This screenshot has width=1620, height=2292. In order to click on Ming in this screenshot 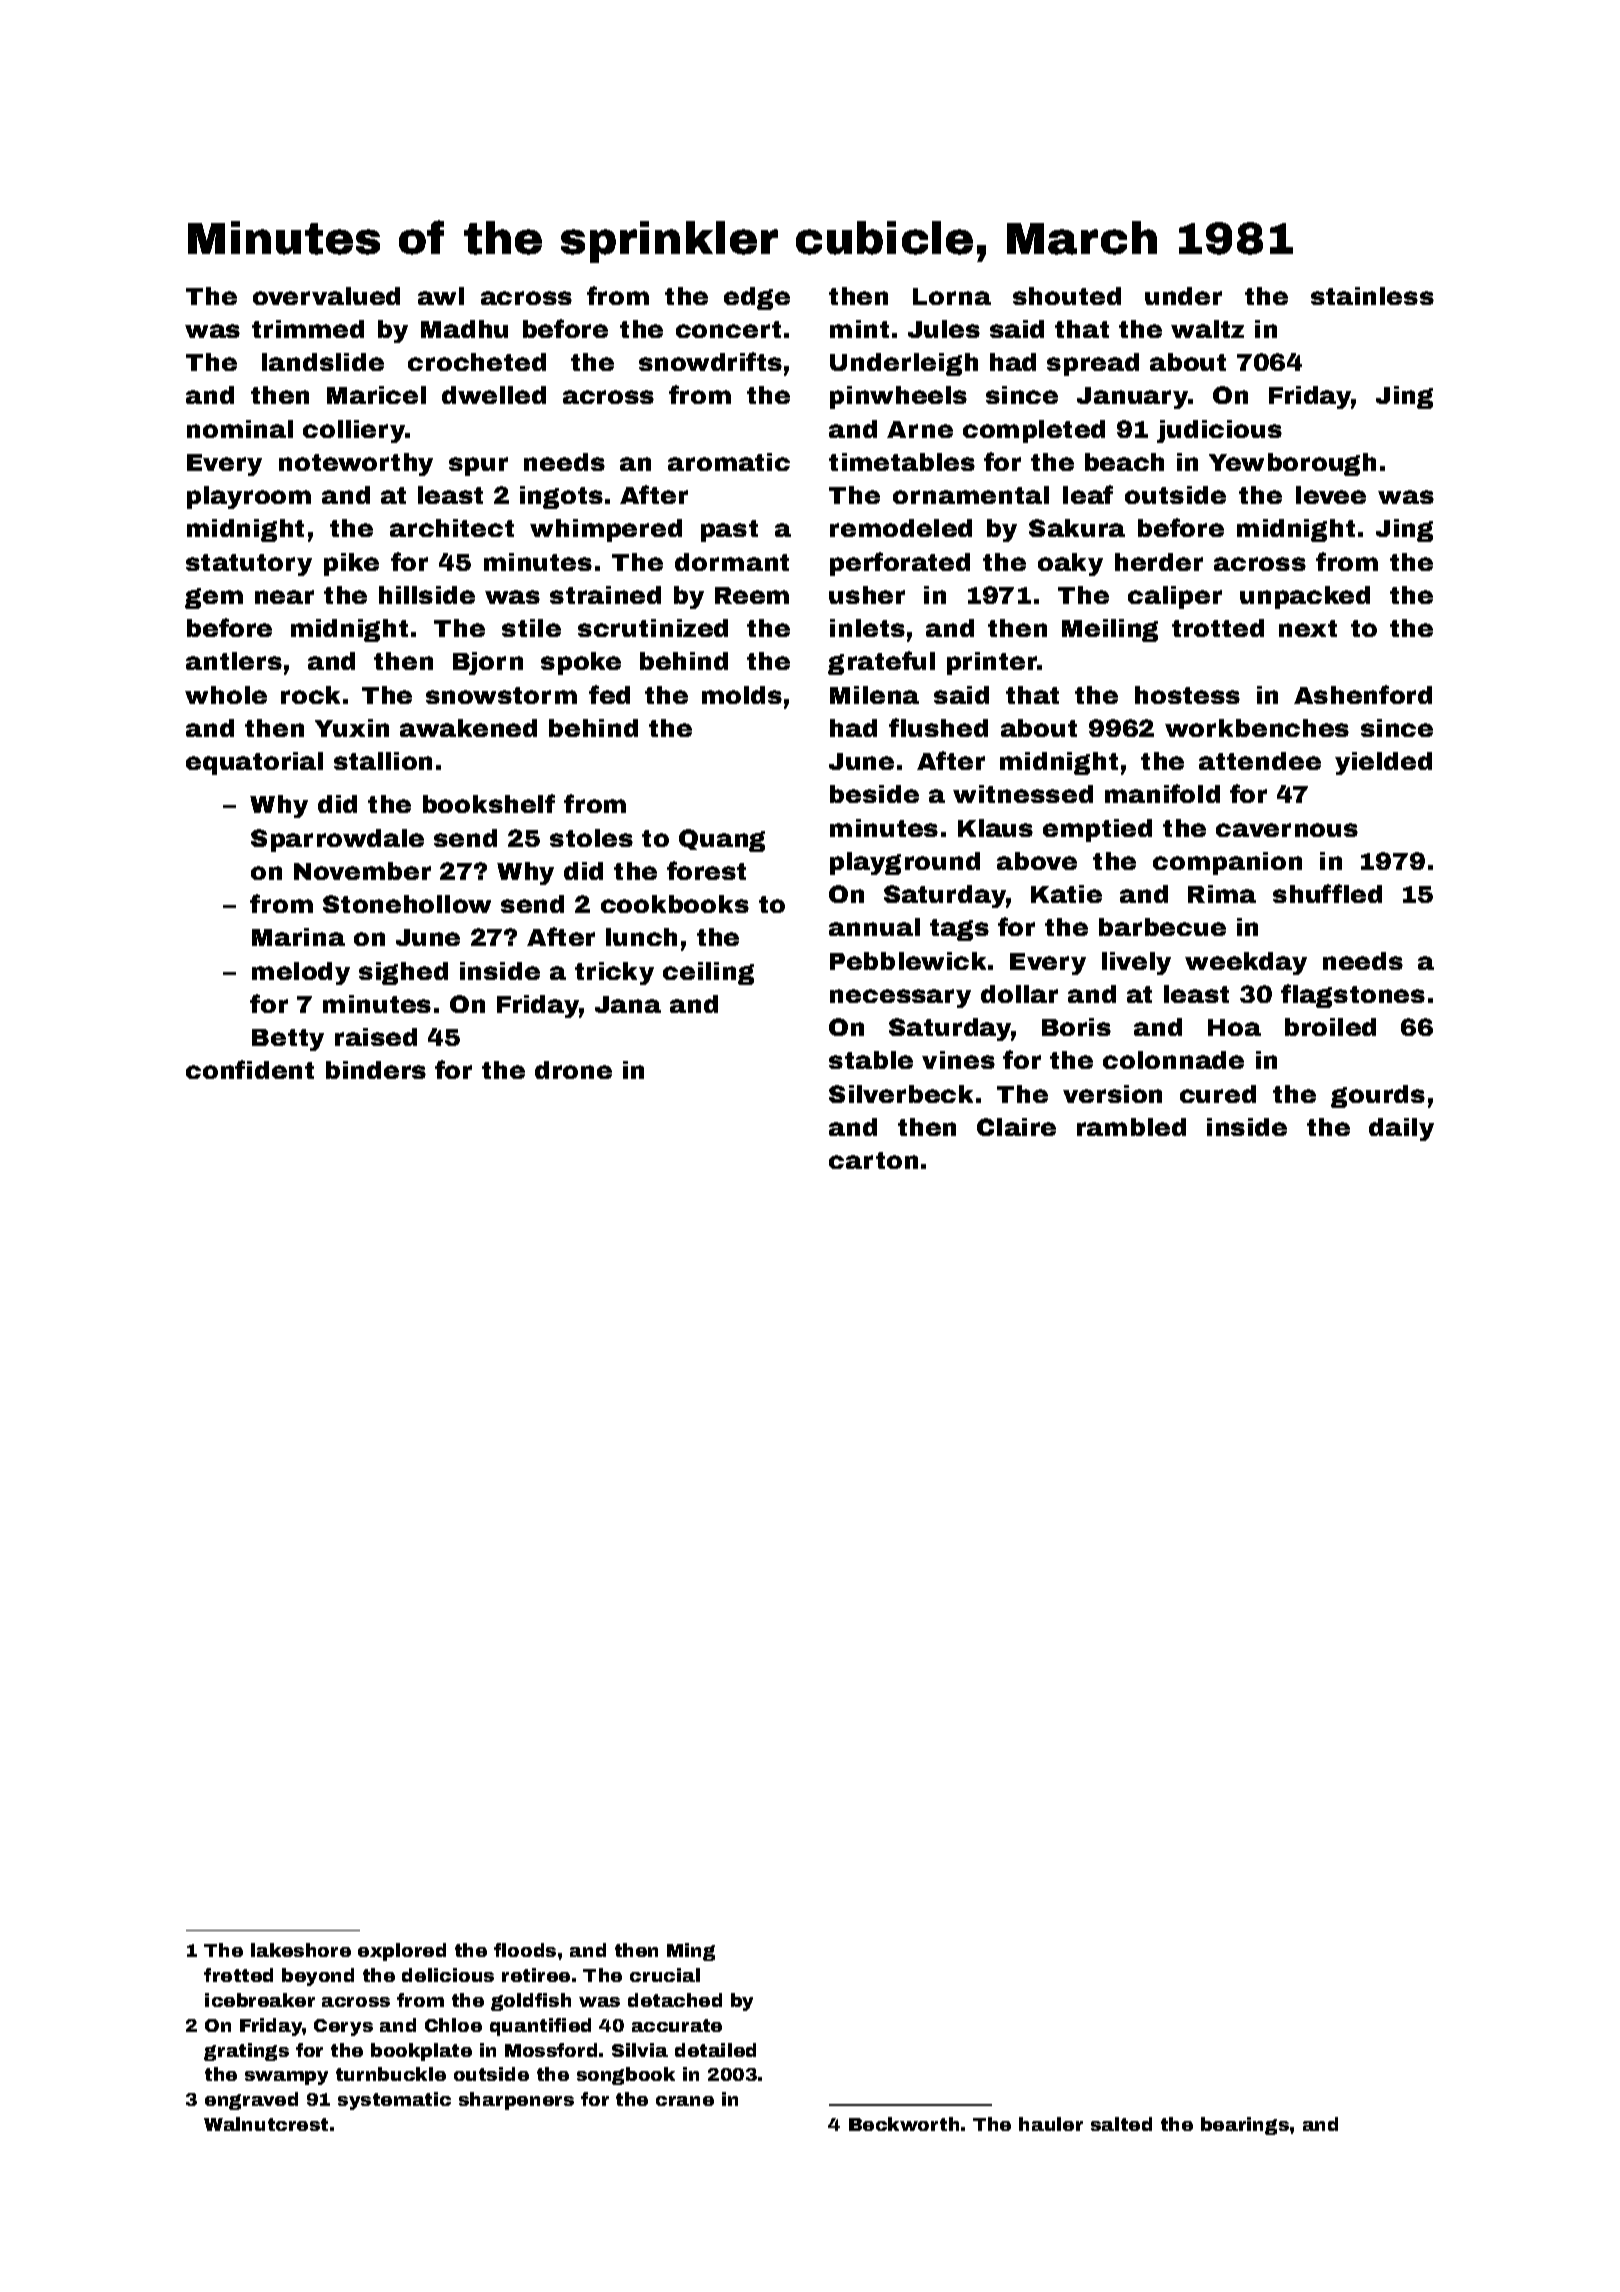, I will do `click(691, 1952)`.
